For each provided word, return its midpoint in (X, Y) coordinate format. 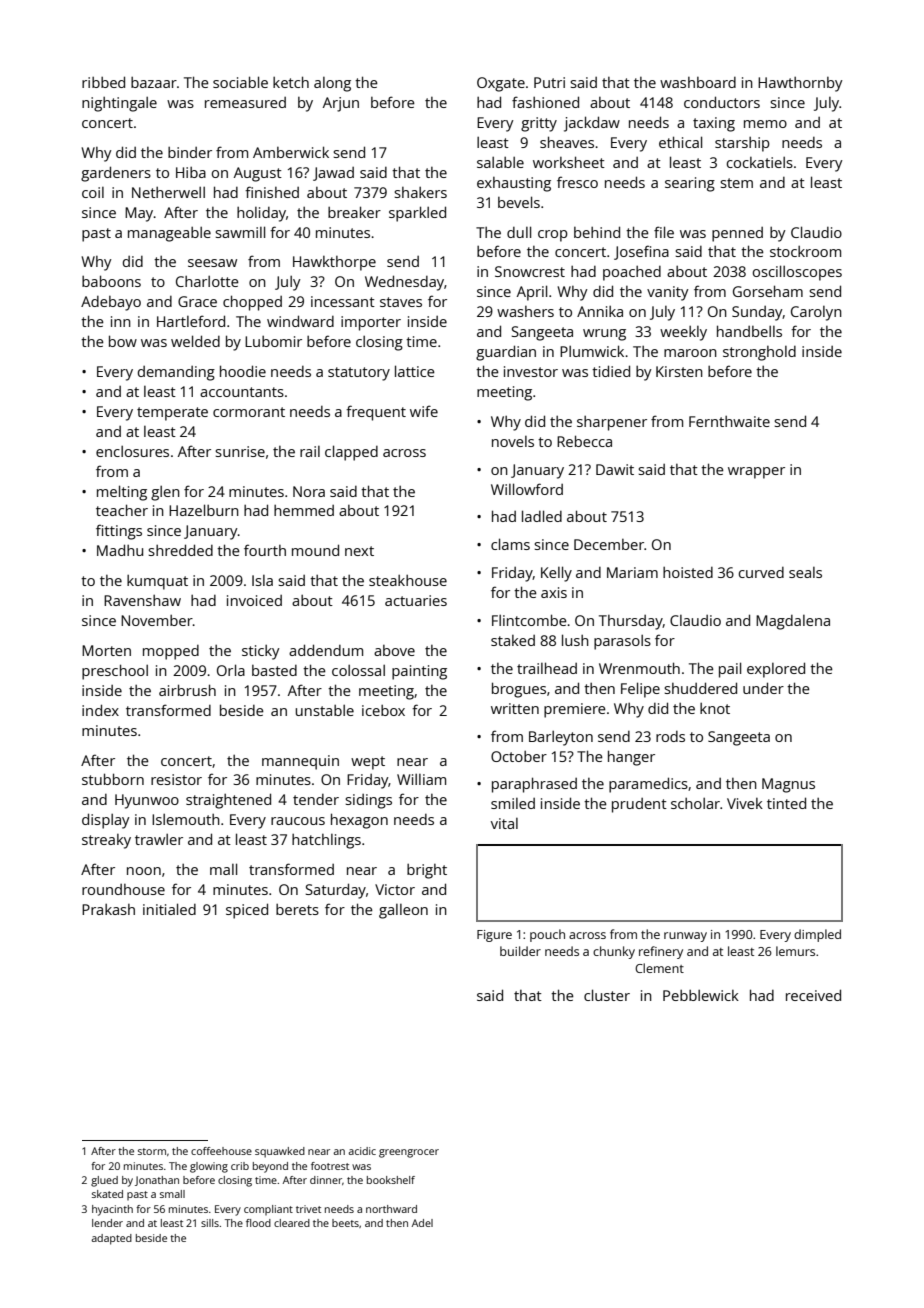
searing (690, 184)
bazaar (154, 82)
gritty (539, 124)
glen (165, 493)
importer (371, 323)
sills (210, 1223)
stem (736, 183)
